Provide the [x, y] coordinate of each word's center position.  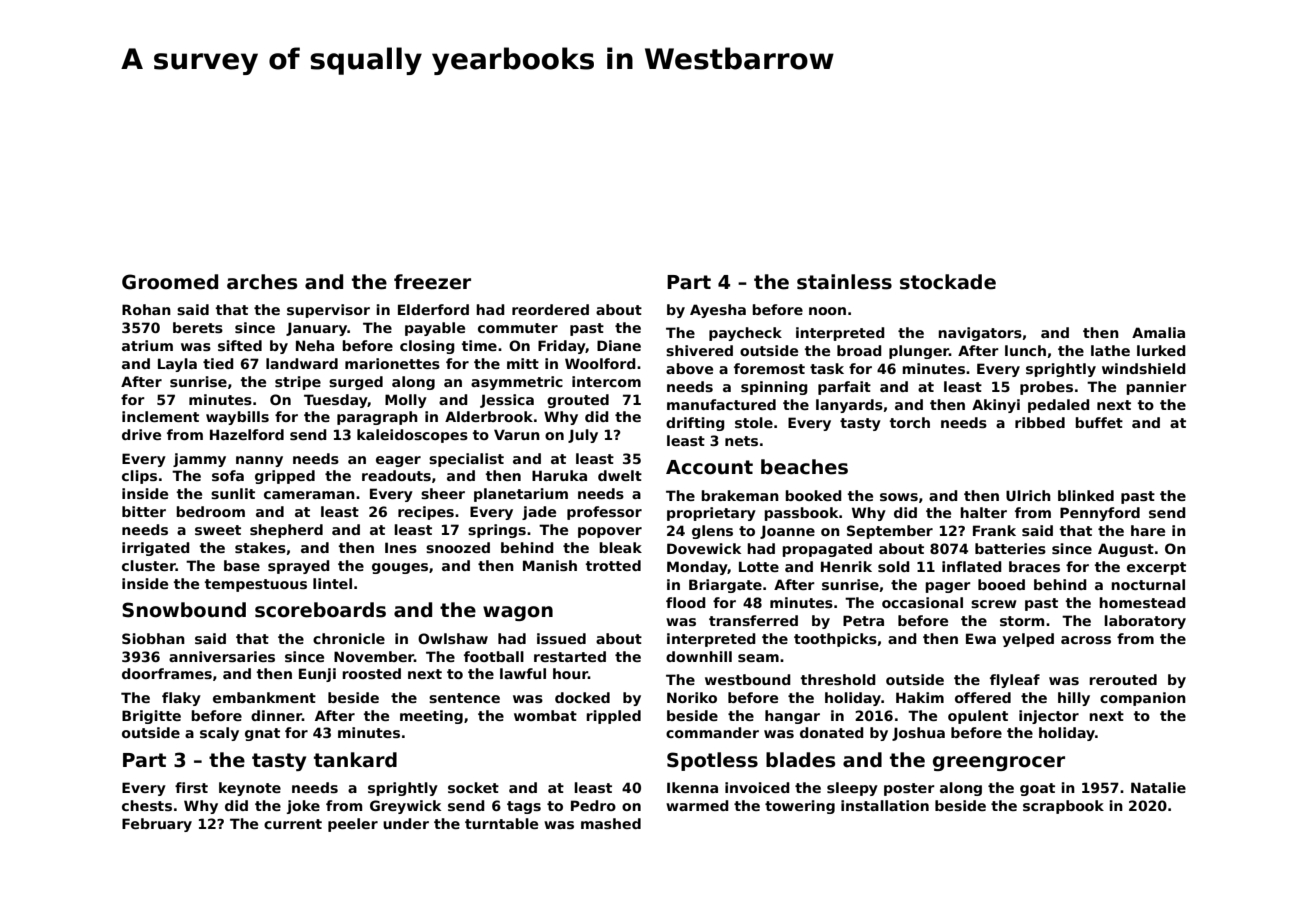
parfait [844, 388]
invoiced [757, 787]
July [583, 436]
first [191, 787]
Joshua [918, 734]
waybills [237, 418]
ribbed [1040, 422]
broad [859, 350]
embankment [264, 697]
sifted [240, 345]
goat [1037, 789]
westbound [748, 679]
